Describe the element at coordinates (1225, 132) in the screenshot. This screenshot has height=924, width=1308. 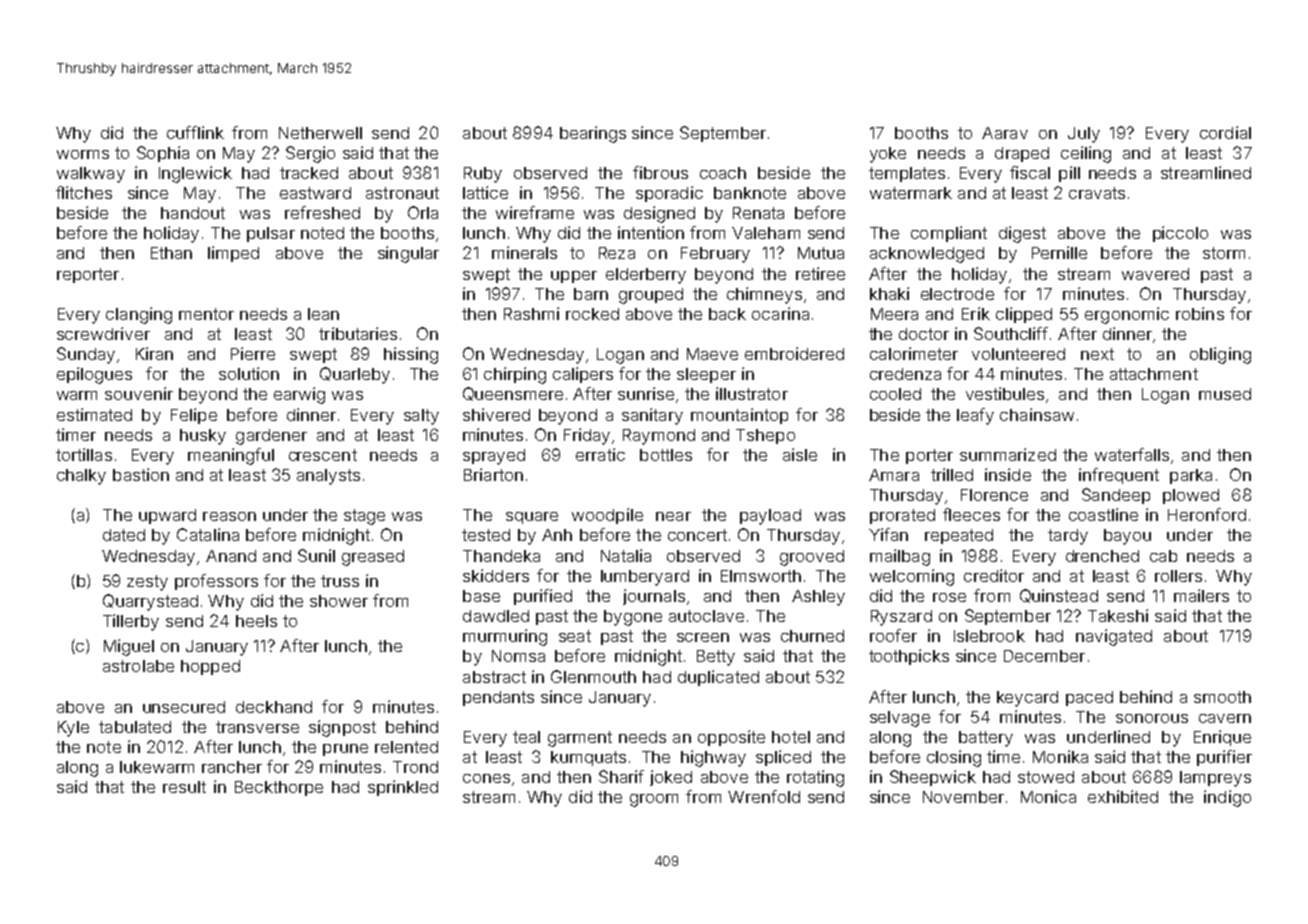
I see `cordial` at that location.
